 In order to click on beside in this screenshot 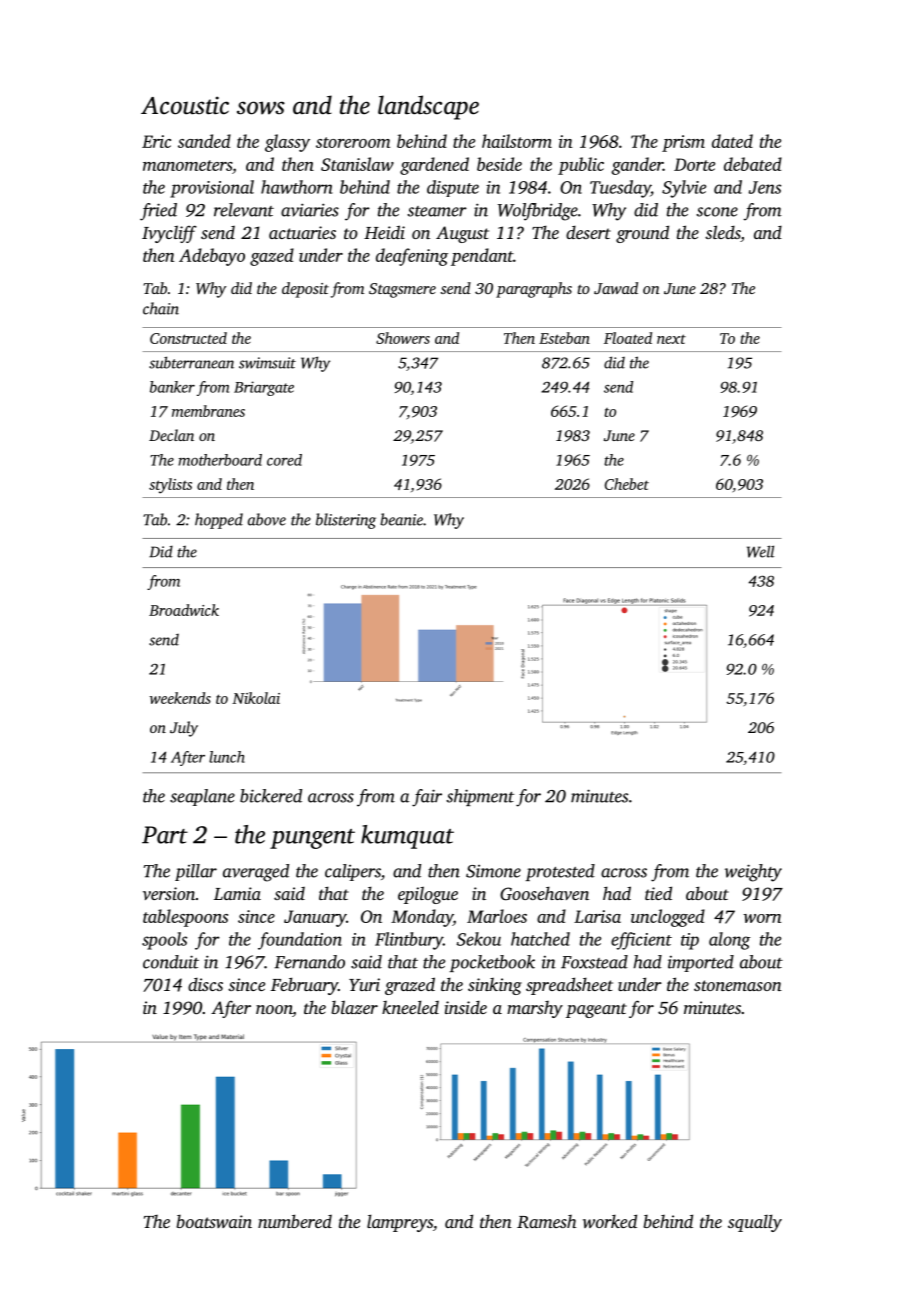, I will do `click(499, 164)`.
